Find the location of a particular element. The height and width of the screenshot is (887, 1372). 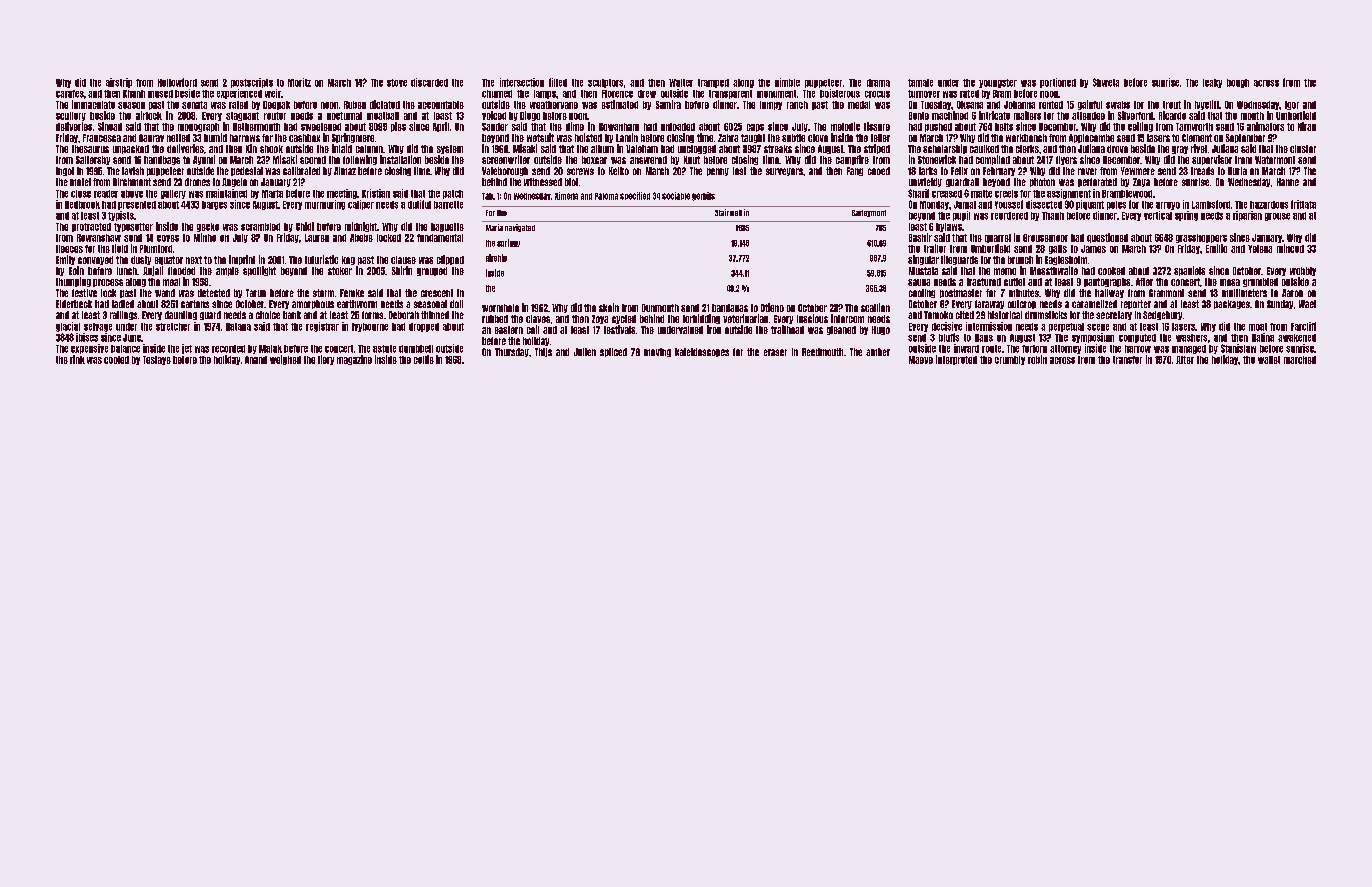

collie is located at coordinates (424, 359).
